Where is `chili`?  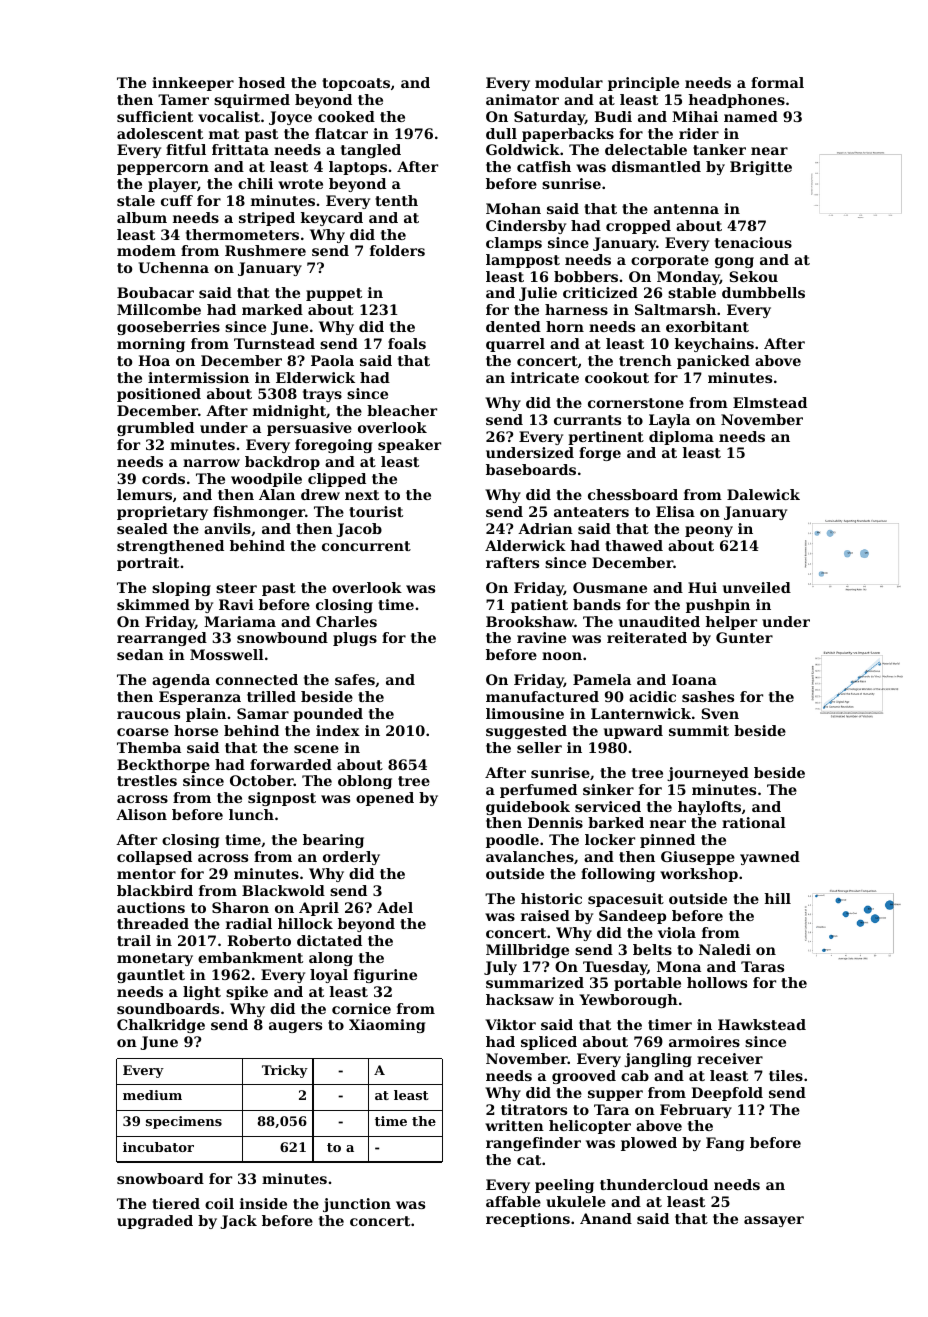 chili is located at coordinates (255, 183).
